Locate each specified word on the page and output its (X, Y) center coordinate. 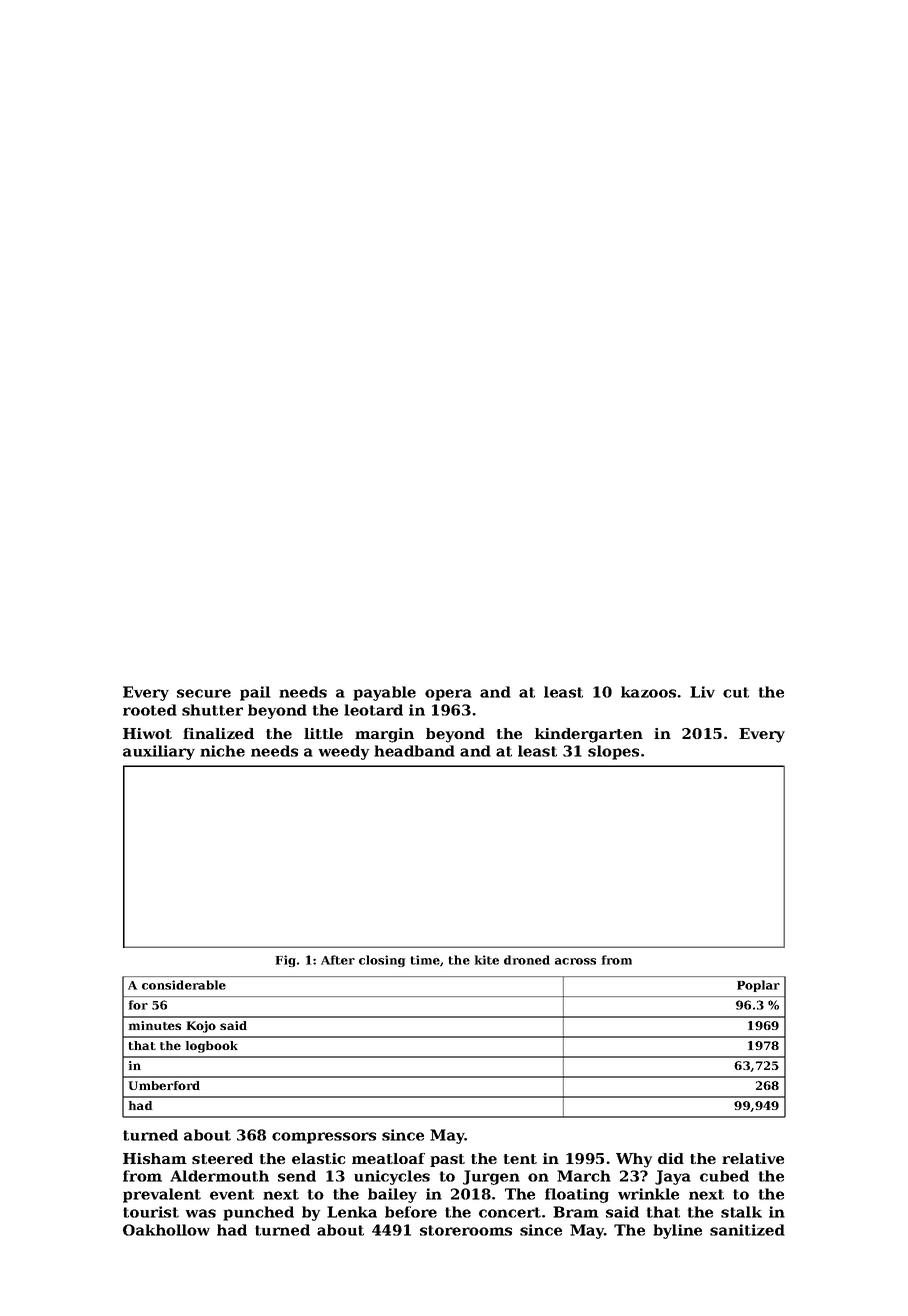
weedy (344, 752)
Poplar (758, 986)
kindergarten (589, 735)
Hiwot (147, 733)
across (575, 961)
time (425, 960)
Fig (286, 961)
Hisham (155, 1158)
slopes (613, 752)
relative (753, 1158)
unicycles (392, 1177)
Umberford (164, 1085)
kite (487, 960)
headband (414, 751)
